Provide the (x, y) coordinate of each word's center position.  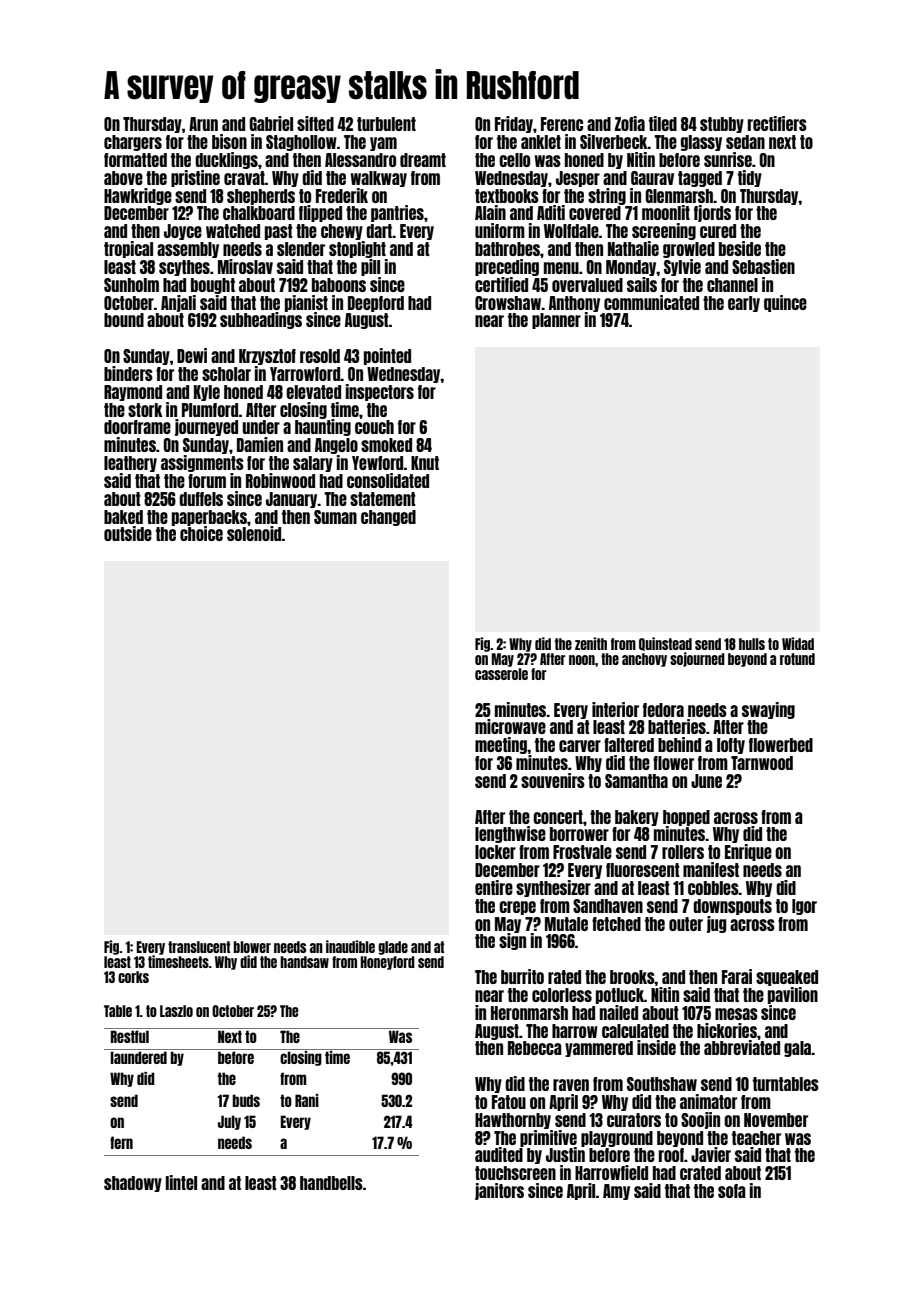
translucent (199, 947)
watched (233, 231)
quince (785, 303)
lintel (181, 1182)
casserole (501, 674)
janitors (499, 1191)
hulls (752, 644)
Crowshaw (508, 303)
